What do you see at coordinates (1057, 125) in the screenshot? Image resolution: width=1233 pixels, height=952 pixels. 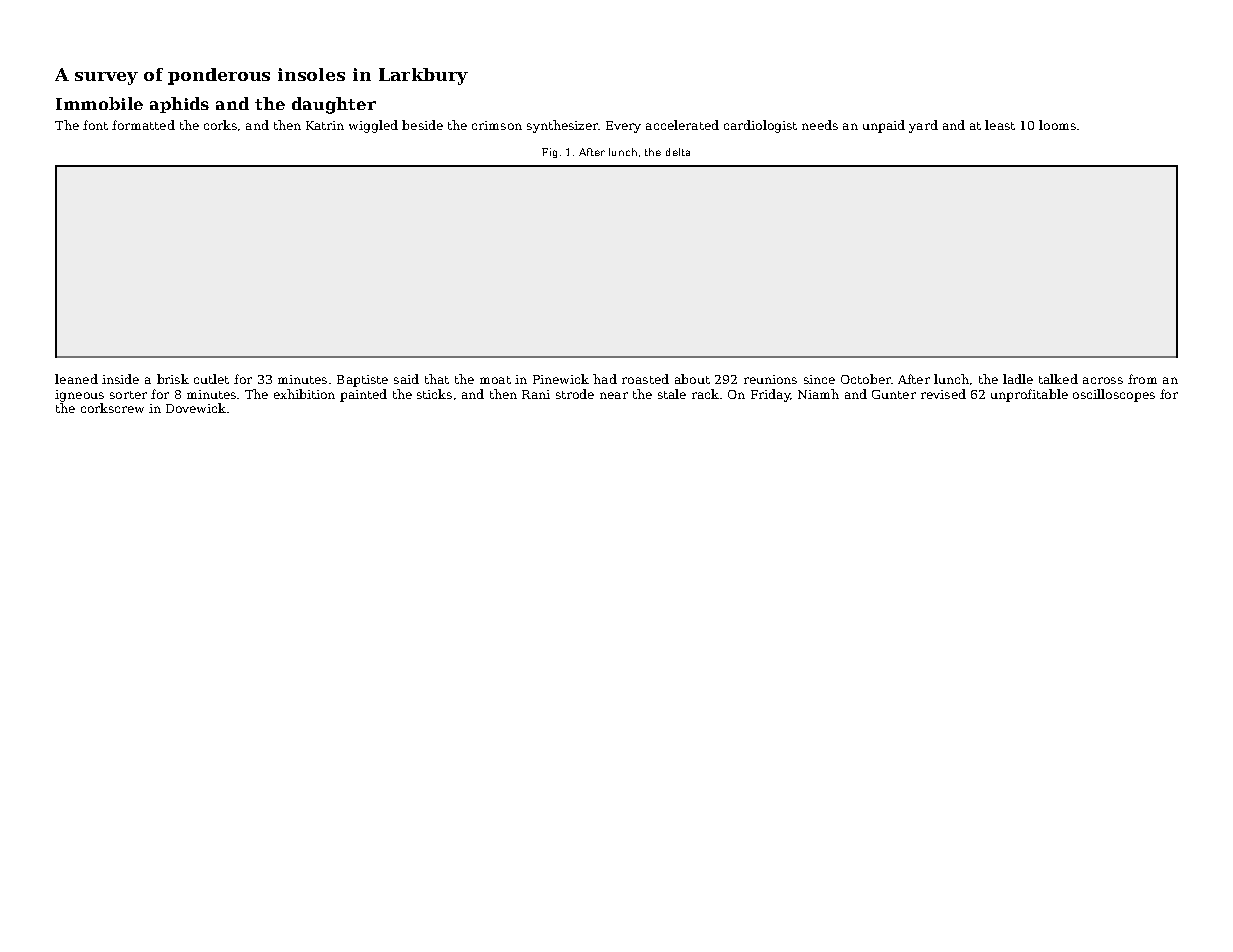 I see `looms` at bounding box center [1057, 125].
